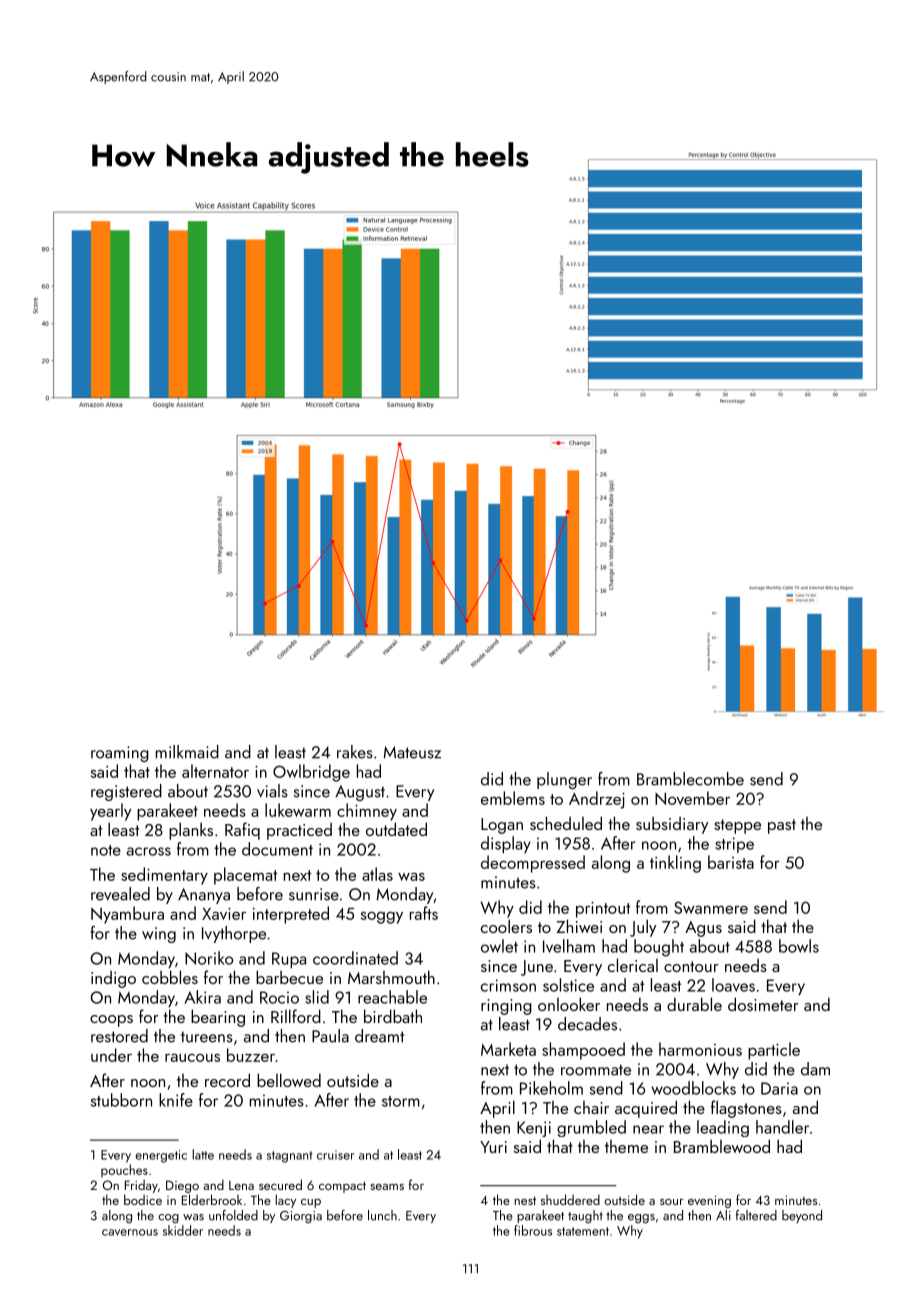 This screenshot has height=1311, width=924. What do you see at coordinates (646, 1109) in the screenshot?
I see `acquired` at bounding box center [646, 1109].
